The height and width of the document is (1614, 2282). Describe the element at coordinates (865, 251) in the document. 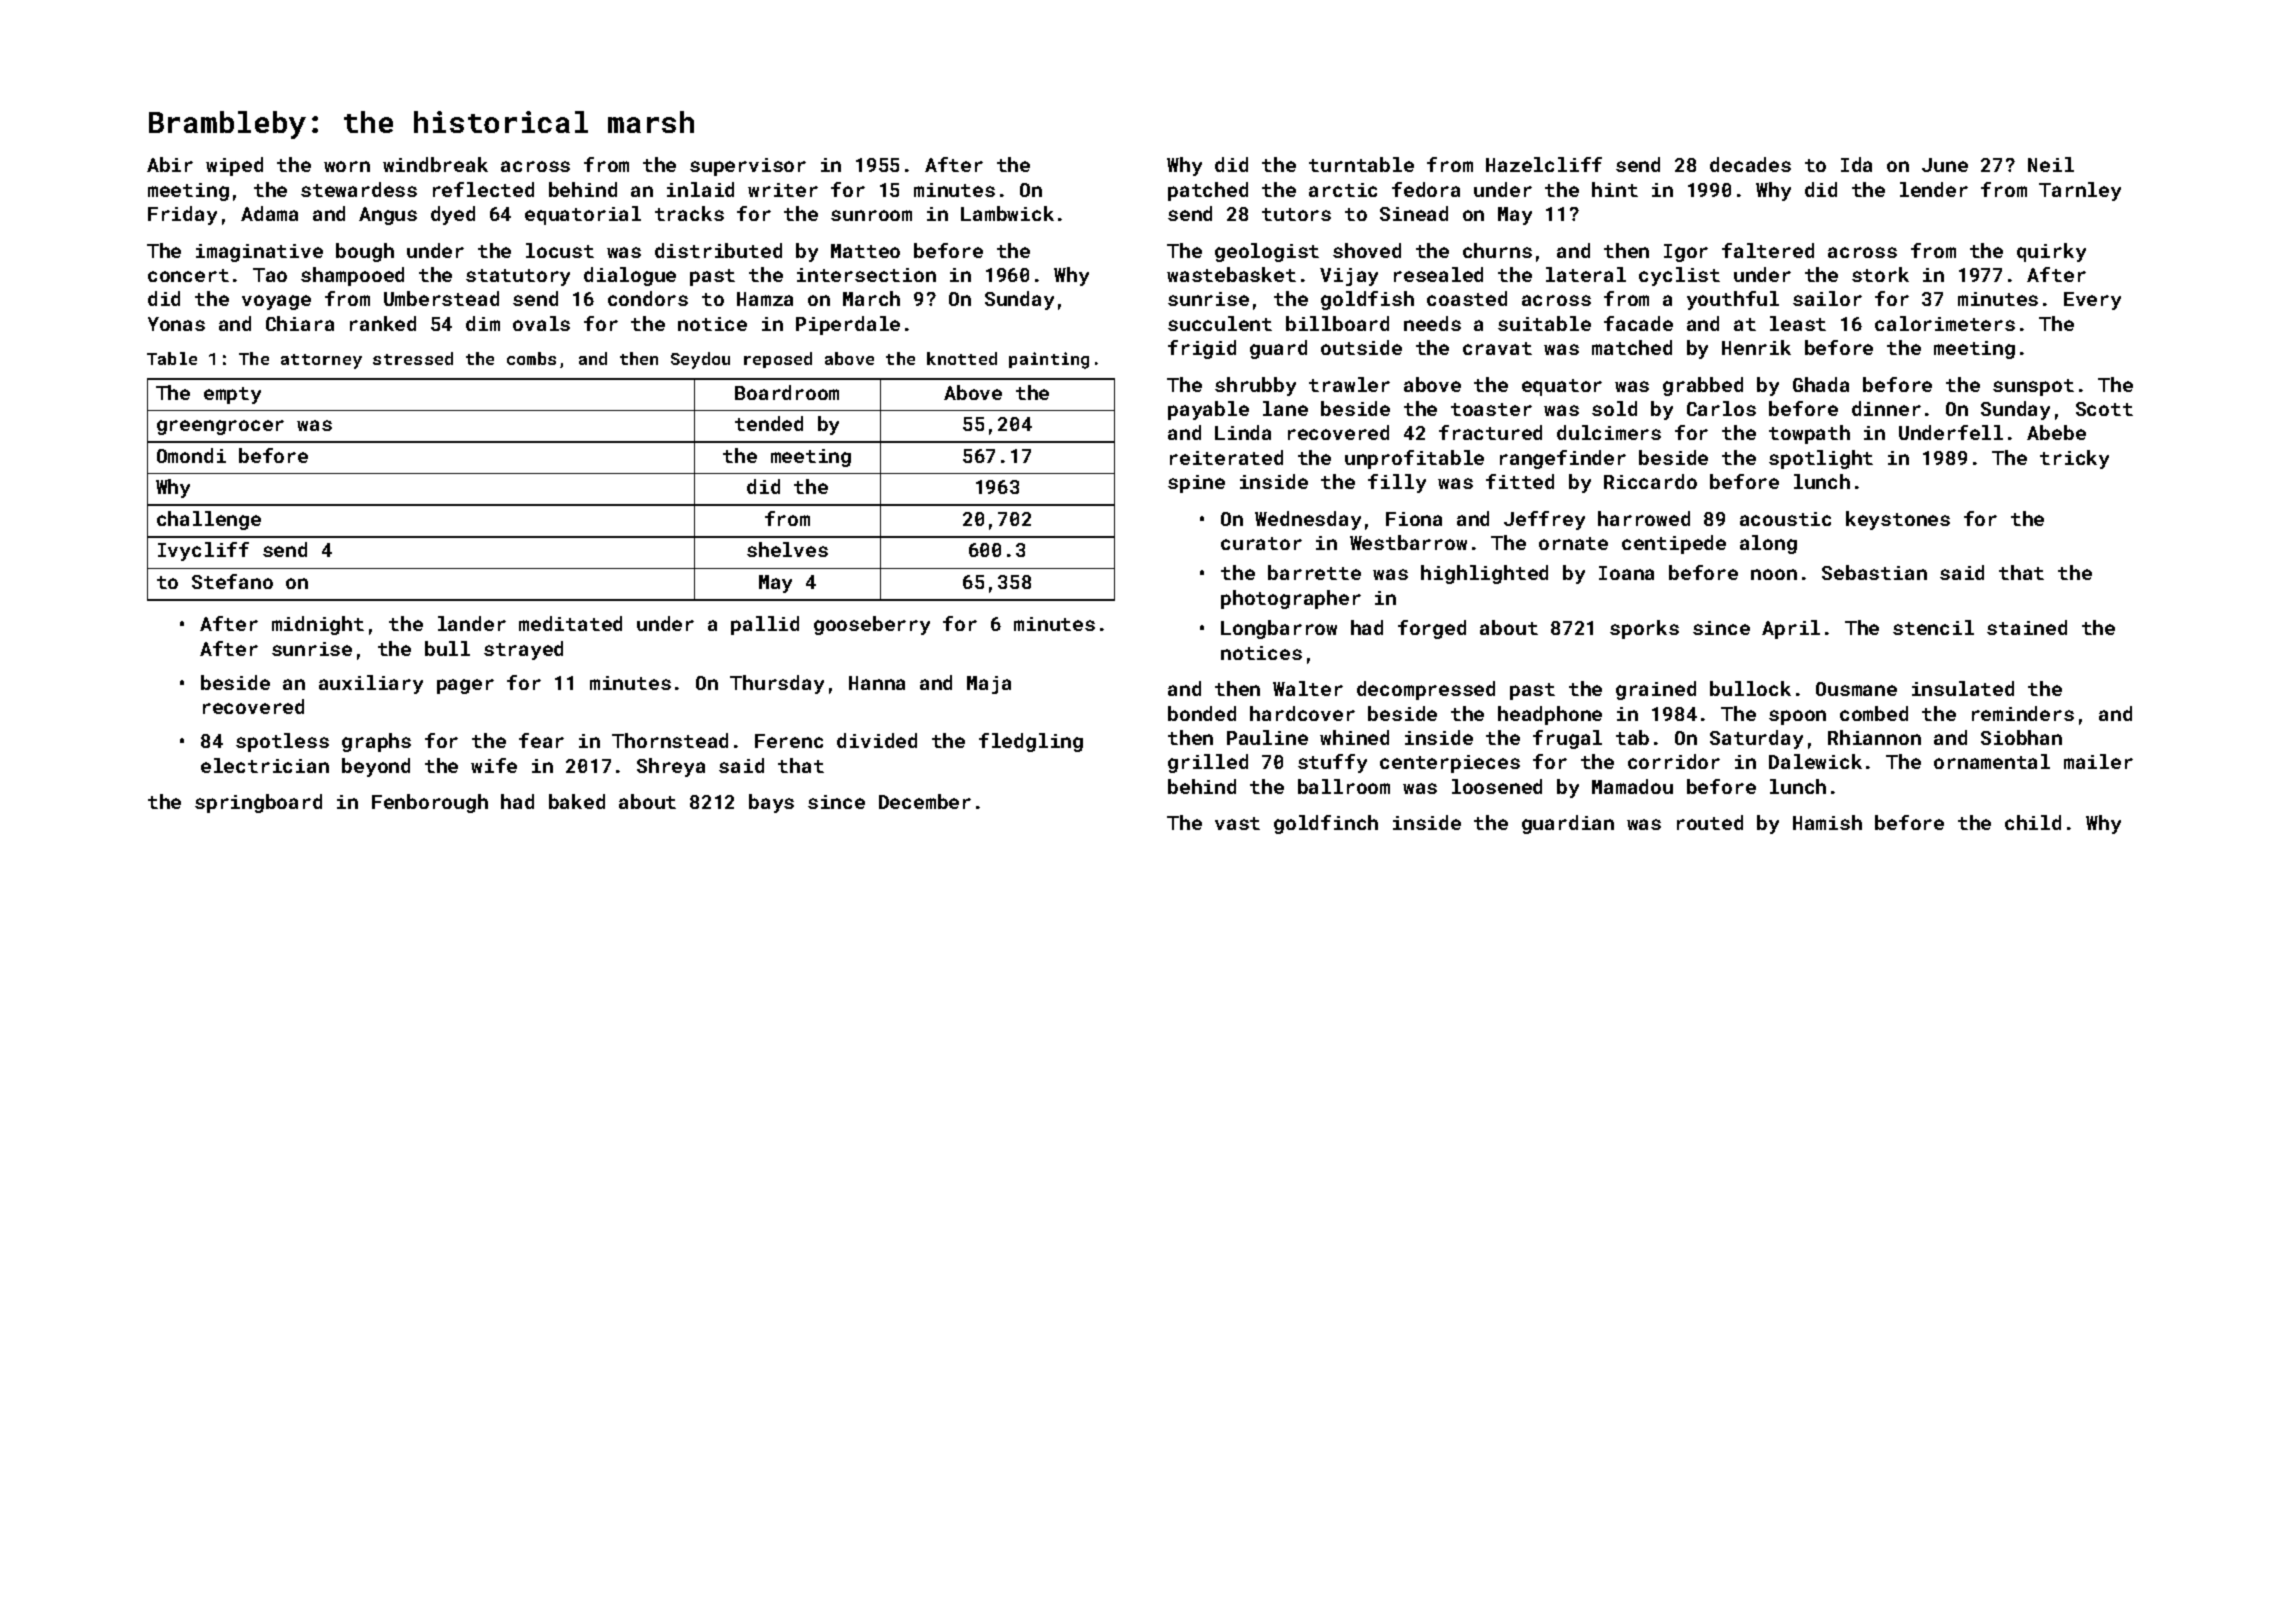

I see `Matteo` at that location.
